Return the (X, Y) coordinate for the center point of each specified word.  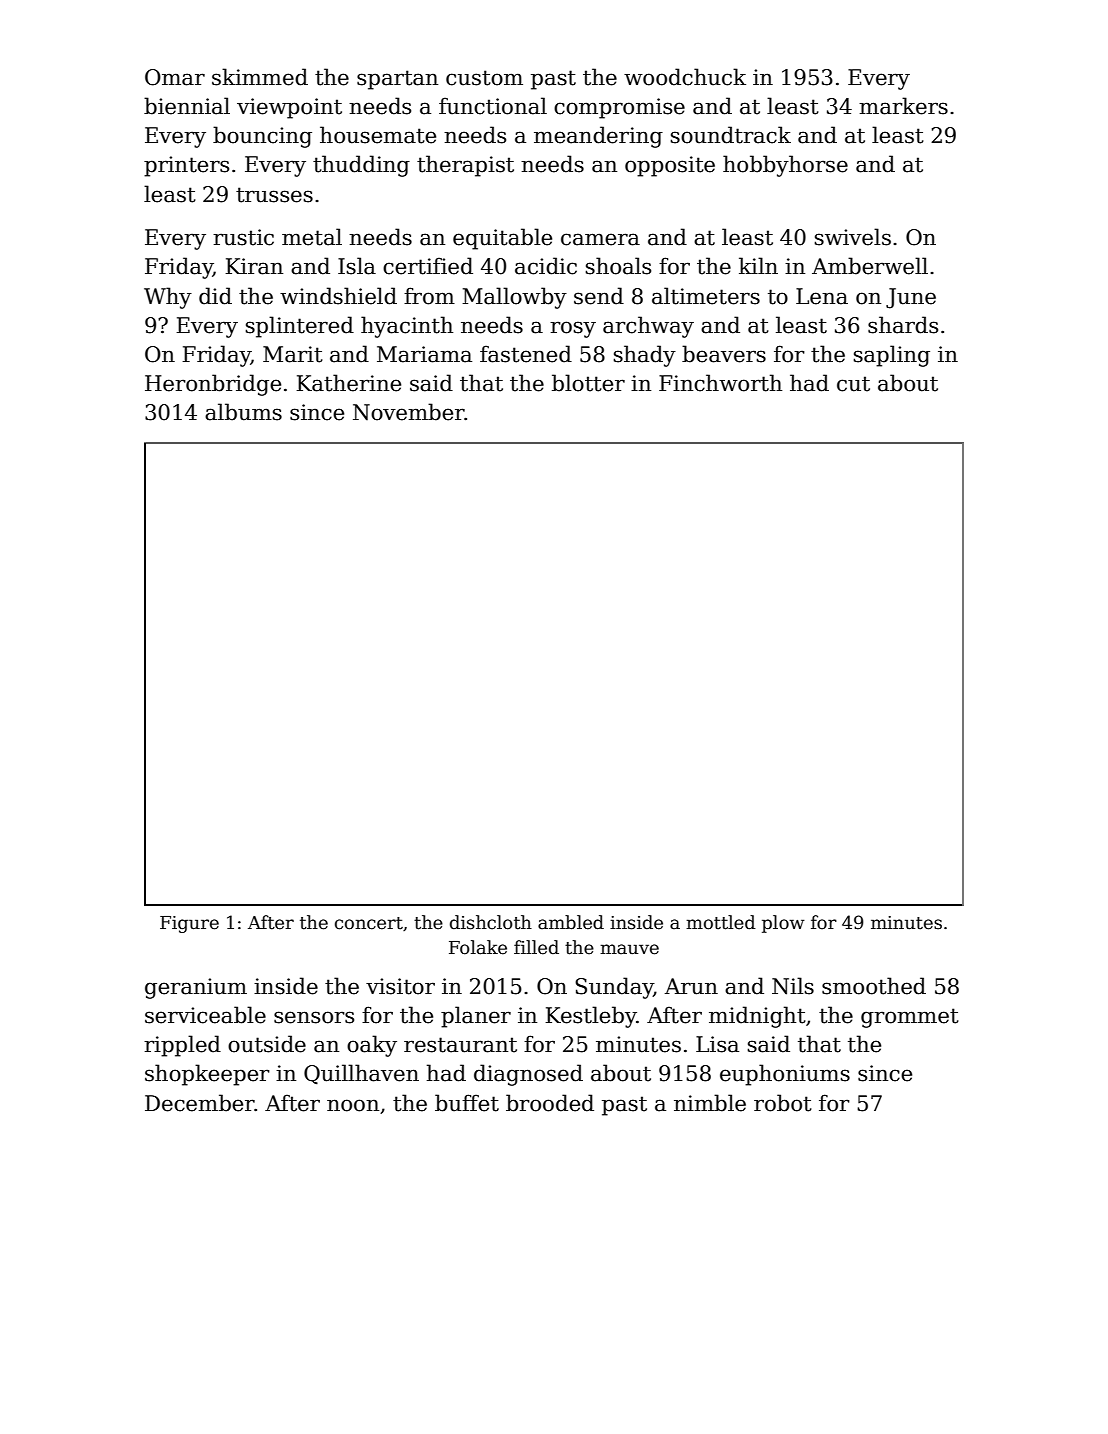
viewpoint (289, 108)
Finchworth (720, 383)
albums (243, 412)
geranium (196, 988)
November (409, 412)
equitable (502, 239)
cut (853, 384)
